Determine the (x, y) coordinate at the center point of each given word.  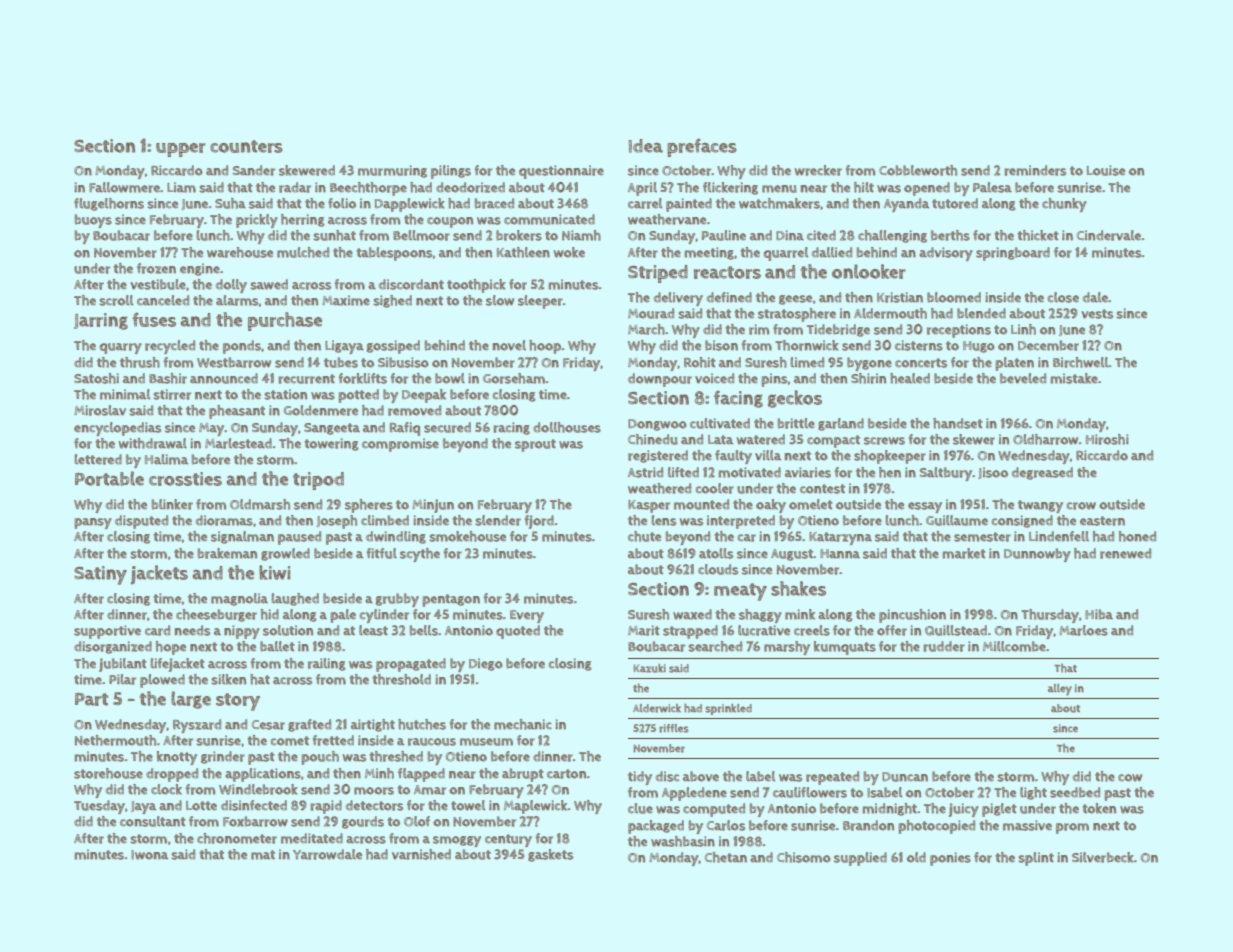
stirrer (172, 394)
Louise (1106, 170)
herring (303, 220)
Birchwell (1081, 362)
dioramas (224, 520)
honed (1137, 536)
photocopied (936, 827)
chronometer (237, 838)
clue (640, 808)
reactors (727, 272)
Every (527, 616)
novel (509, 345)
